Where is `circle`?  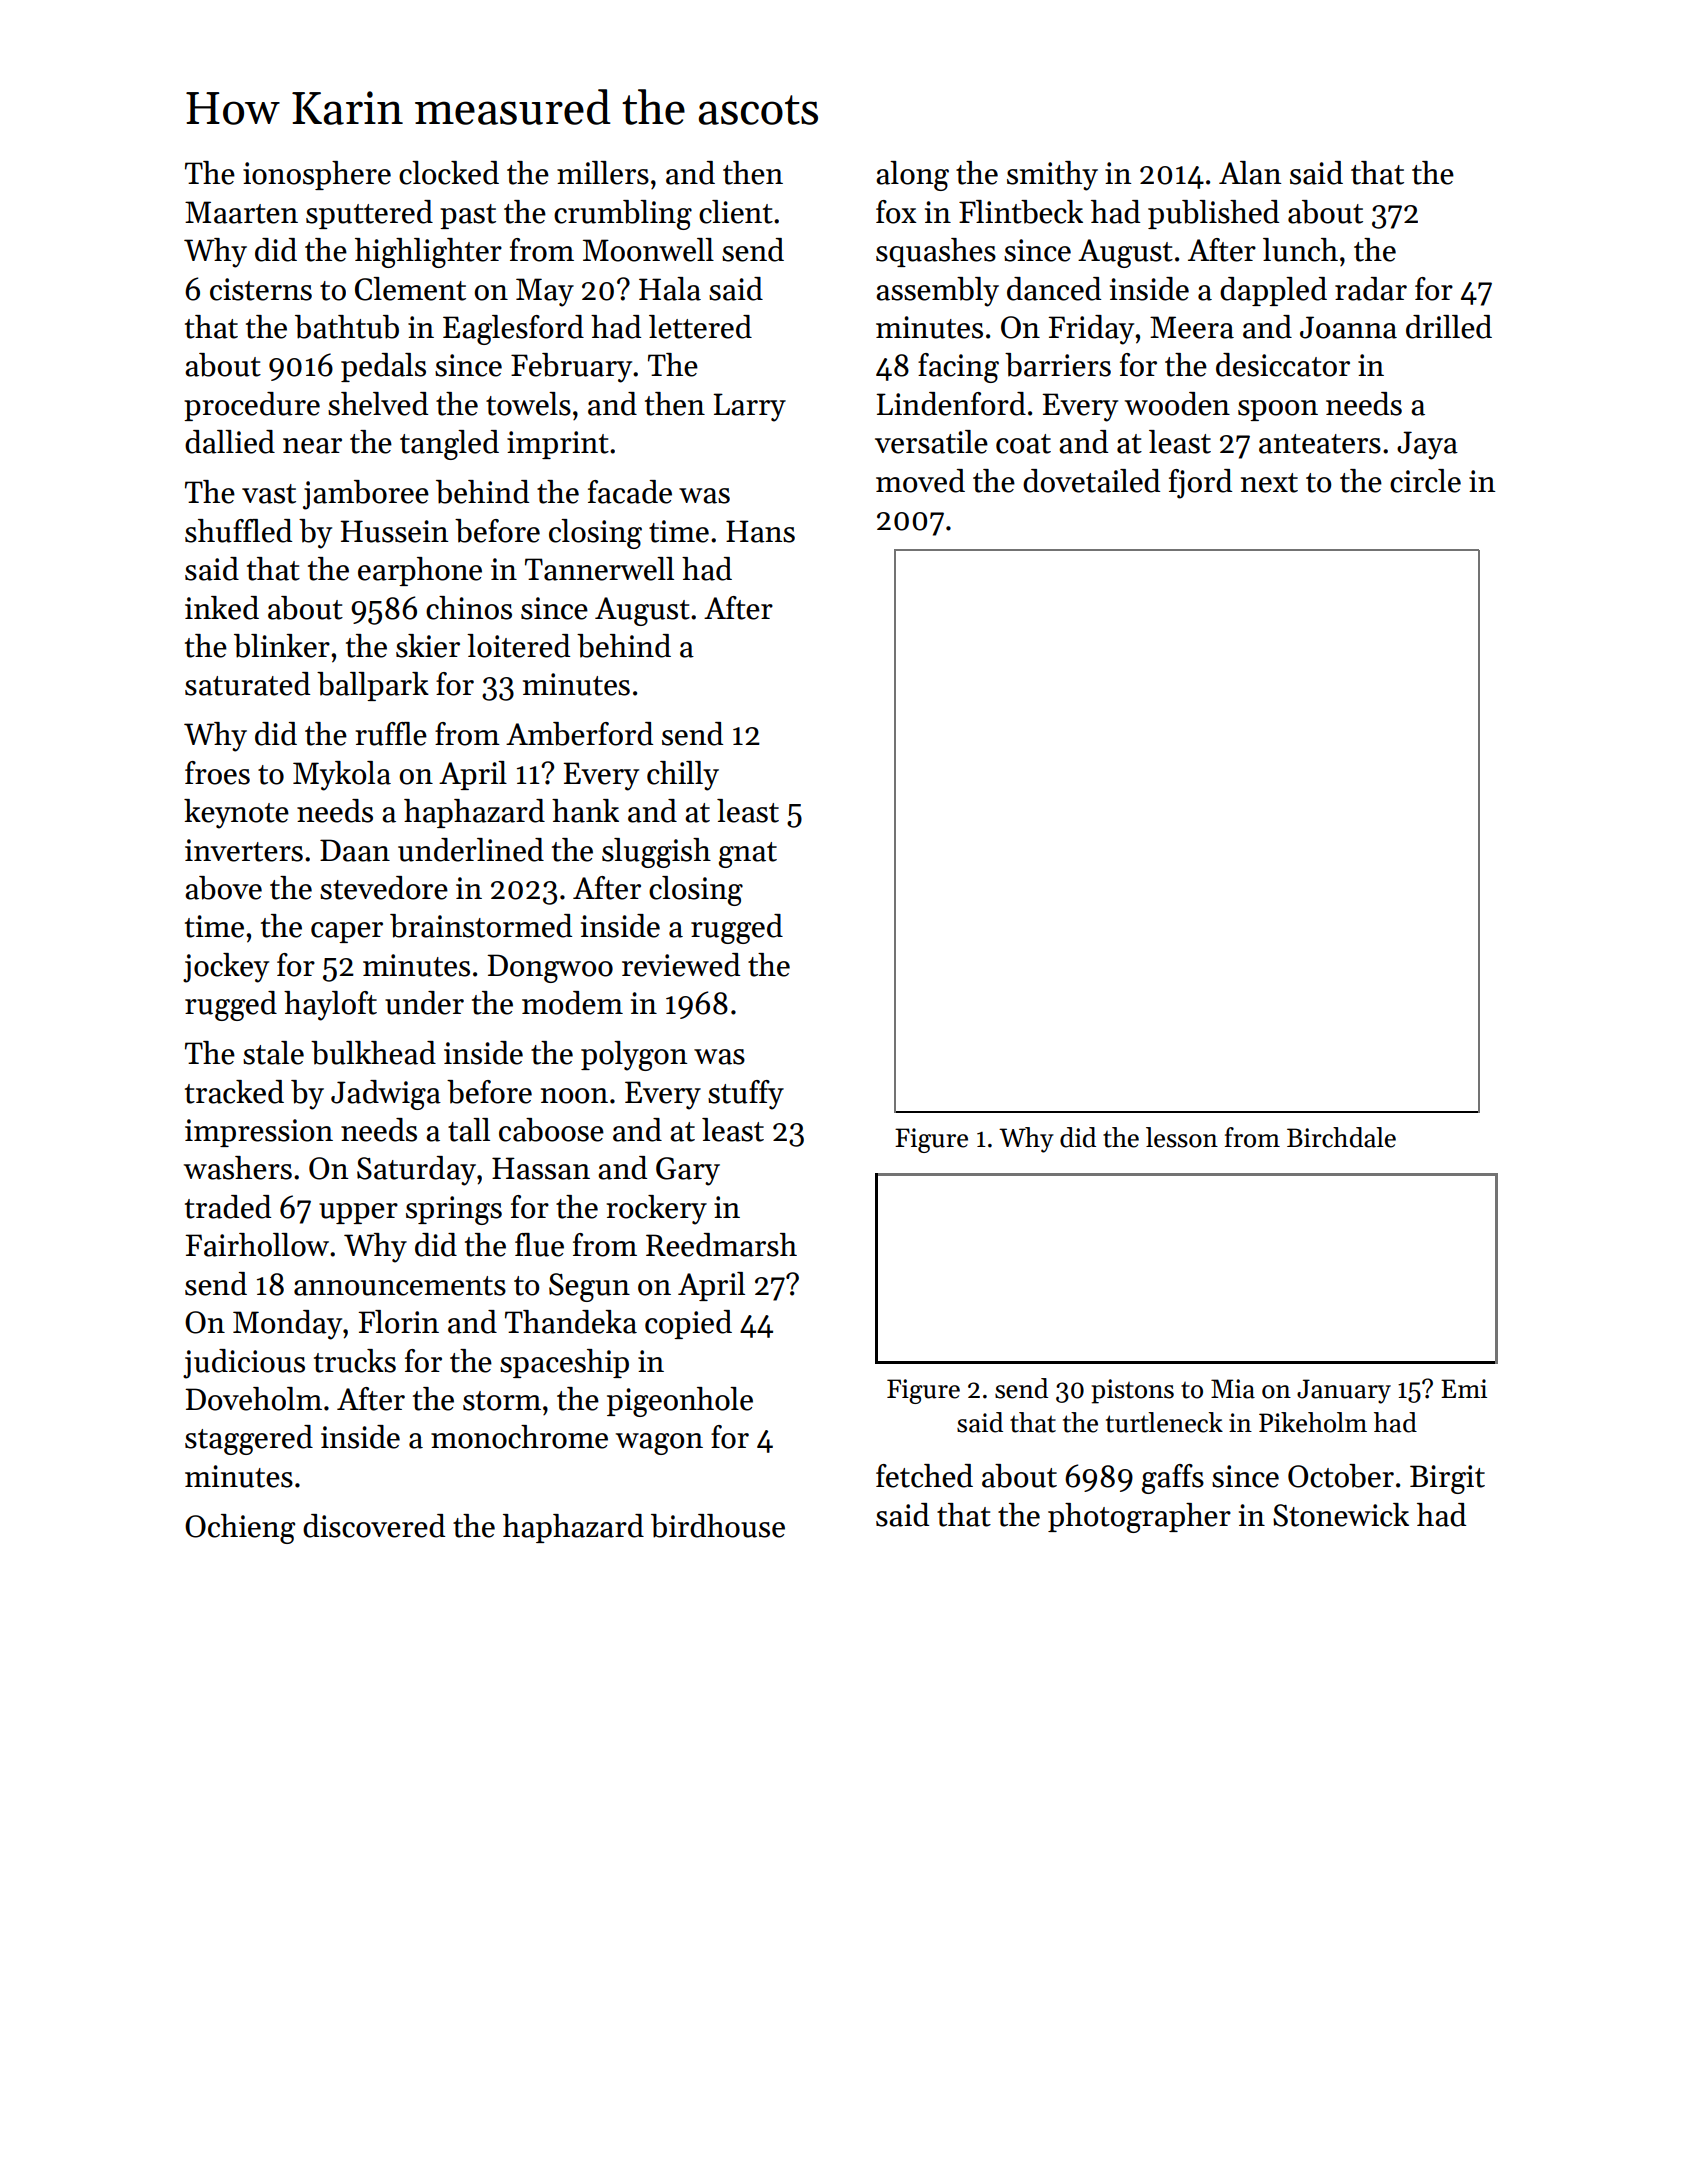
circle is located at coordinates (1425, 481).
